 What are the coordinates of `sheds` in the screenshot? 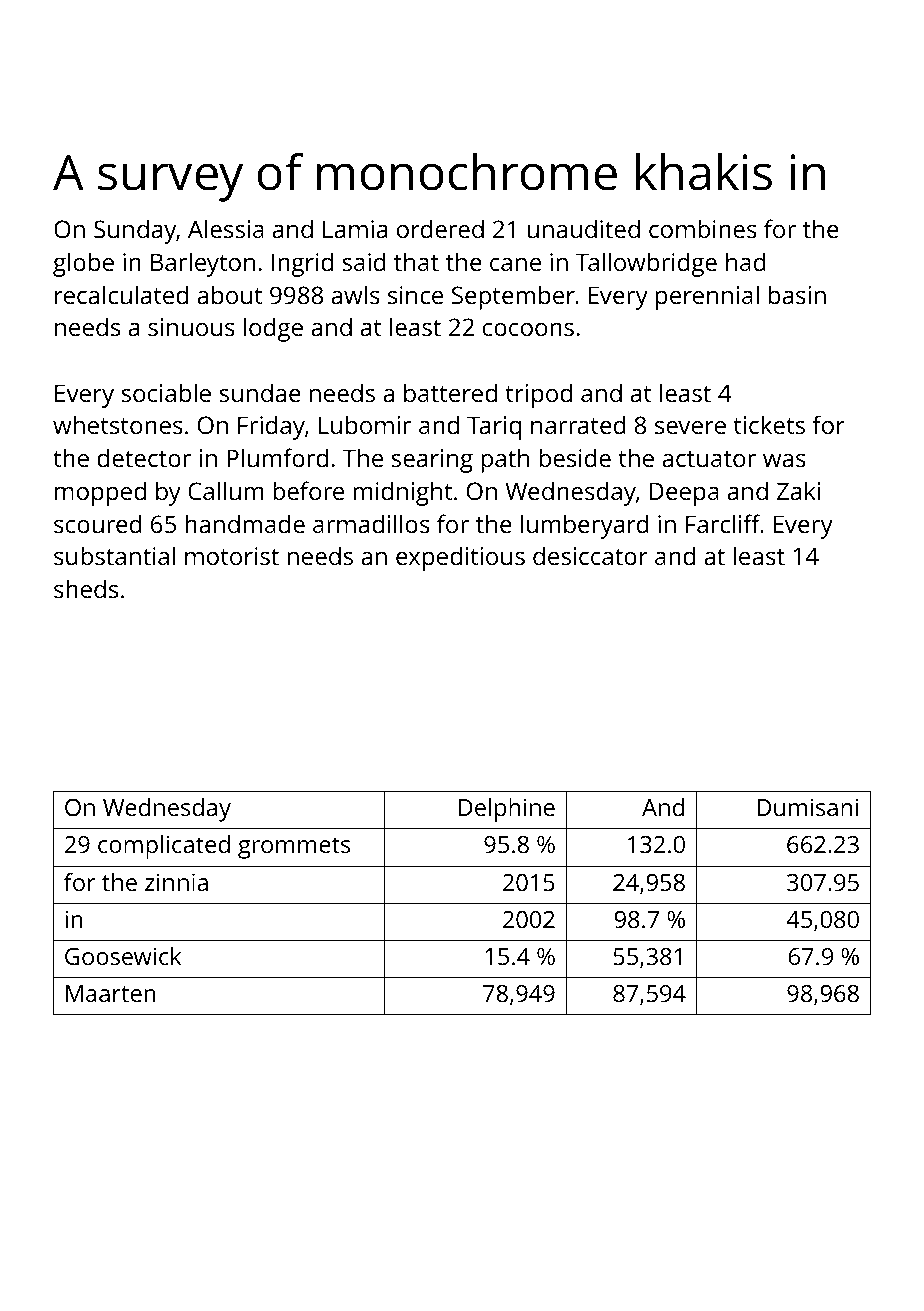 It's located at (86, 588).
